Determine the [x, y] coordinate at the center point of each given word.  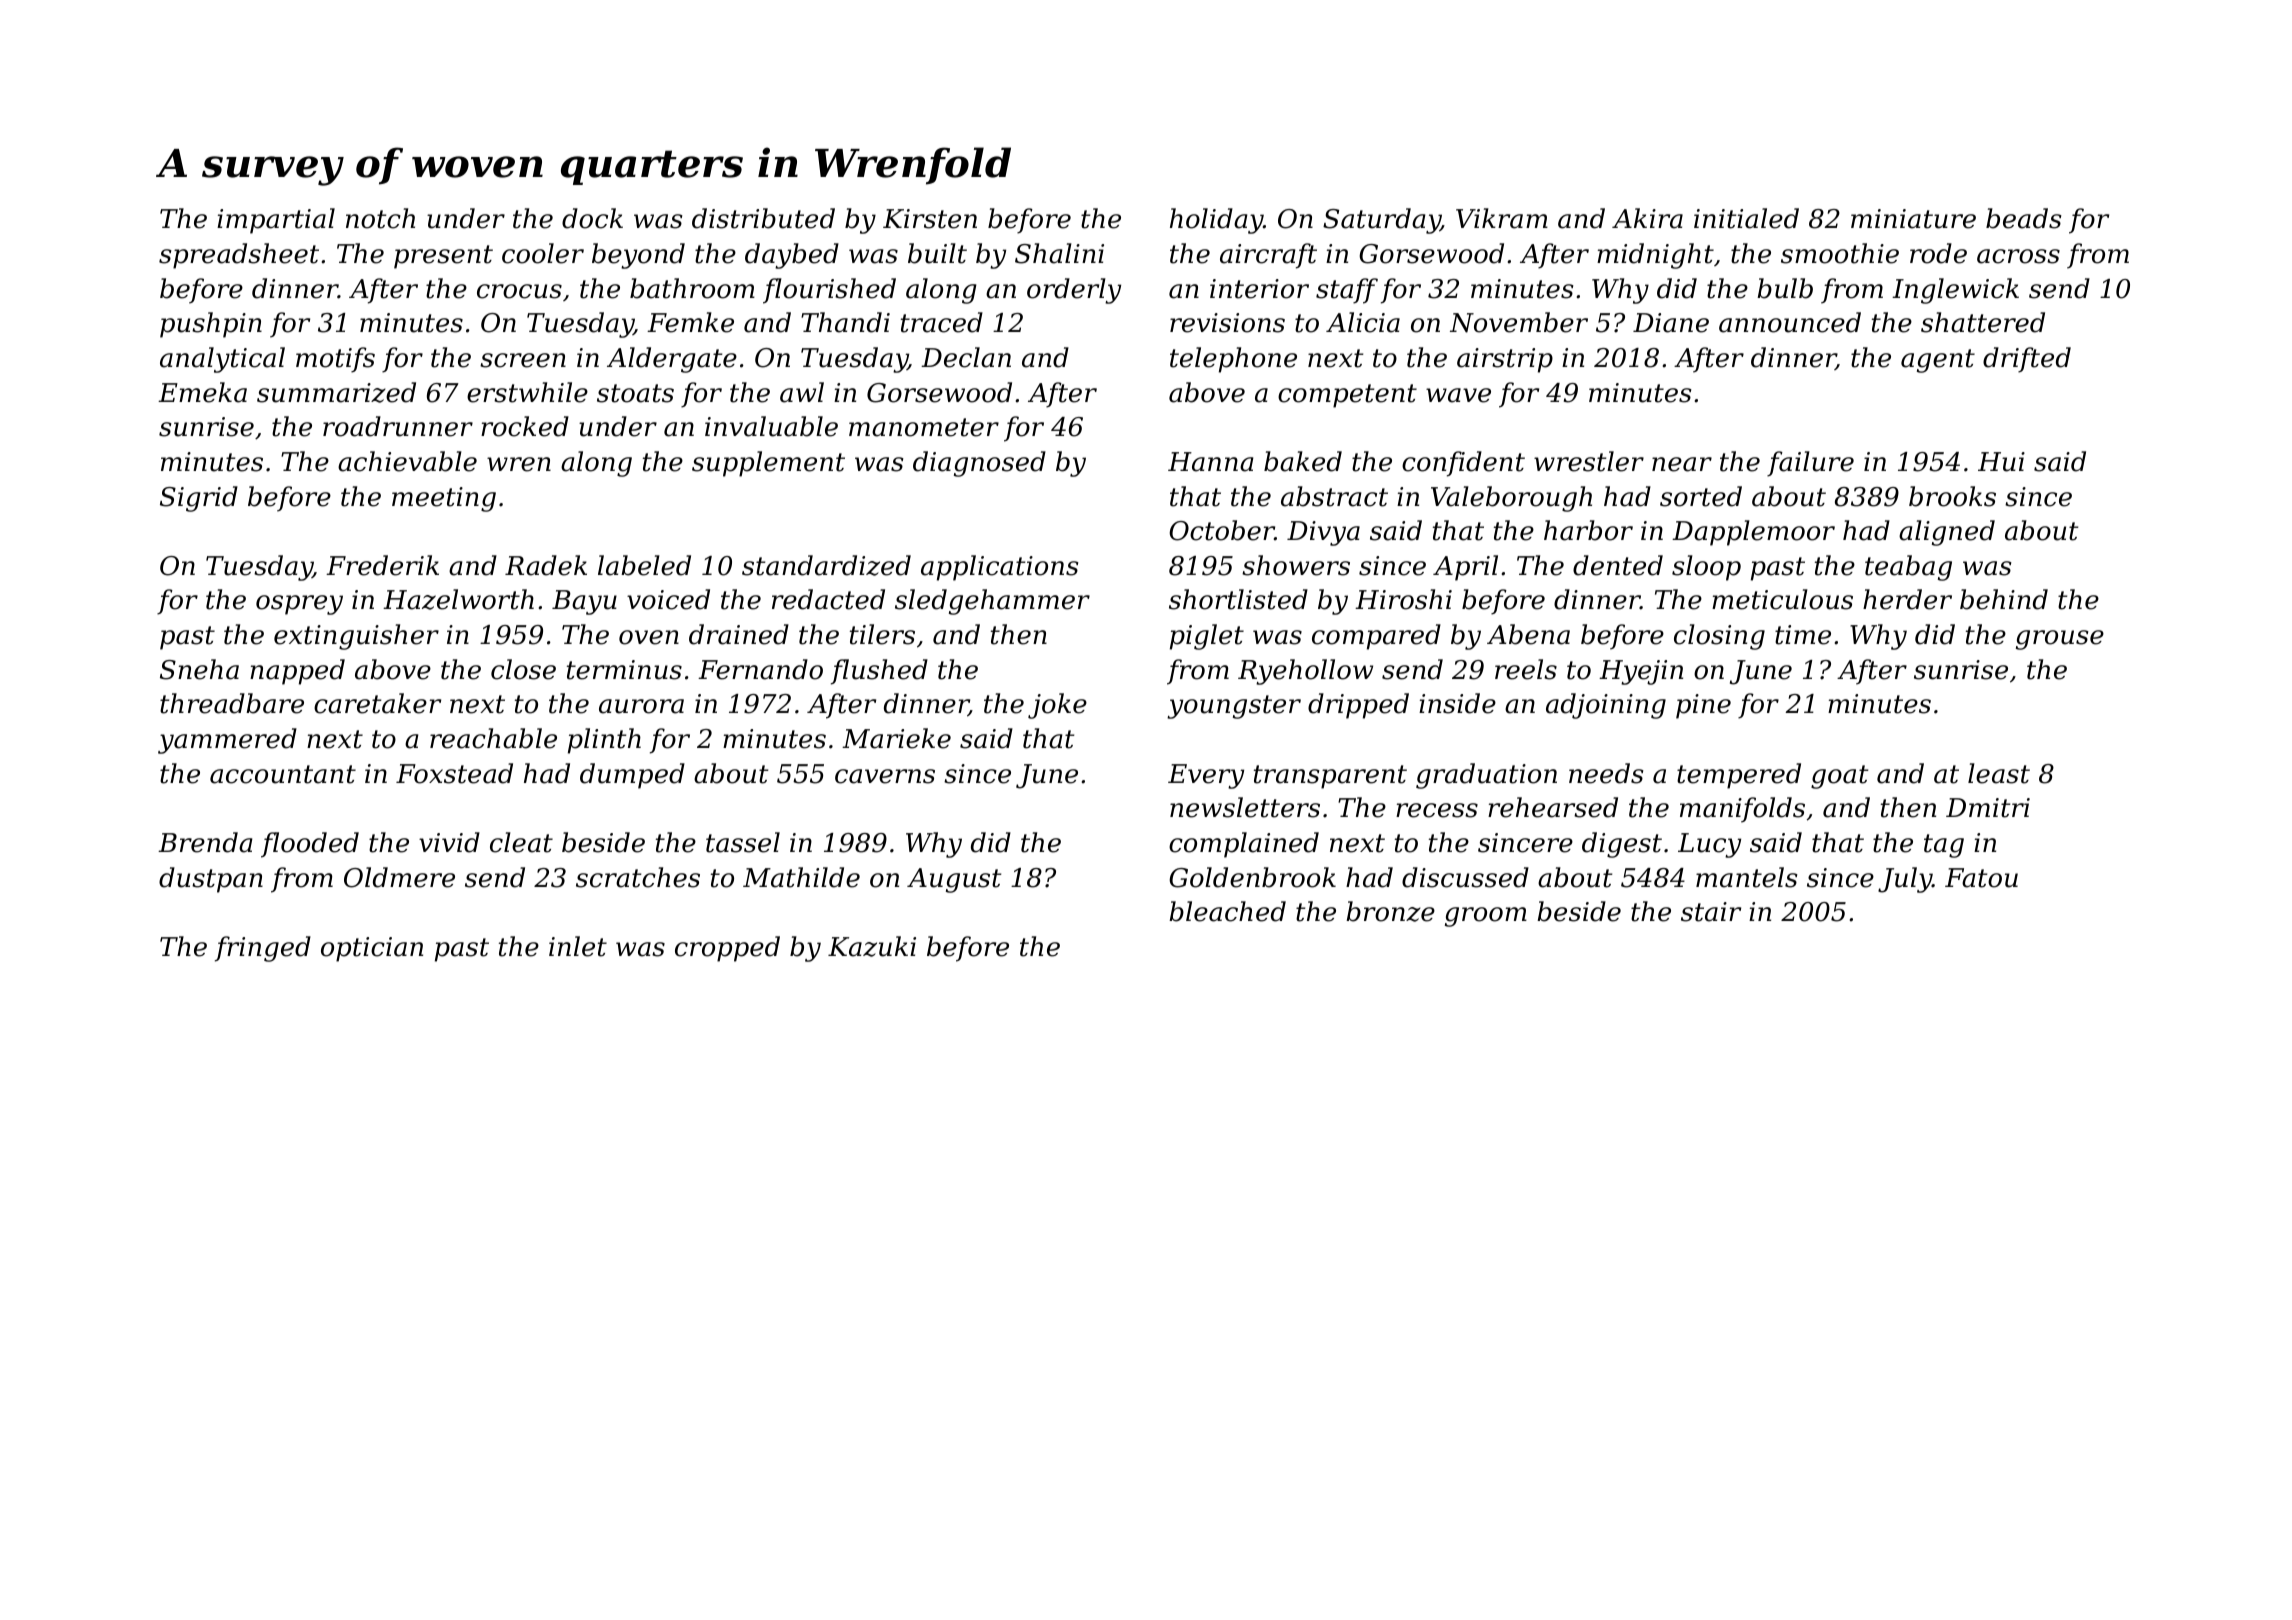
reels [1526, 669]
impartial [276, 221]
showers [1296, 565]
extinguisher [356, 637]
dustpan [211, 880]
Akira [1647, 218]
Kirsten [930, 219]
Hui [2001, 462]
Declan [966, 357]
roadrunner [398, 426]
